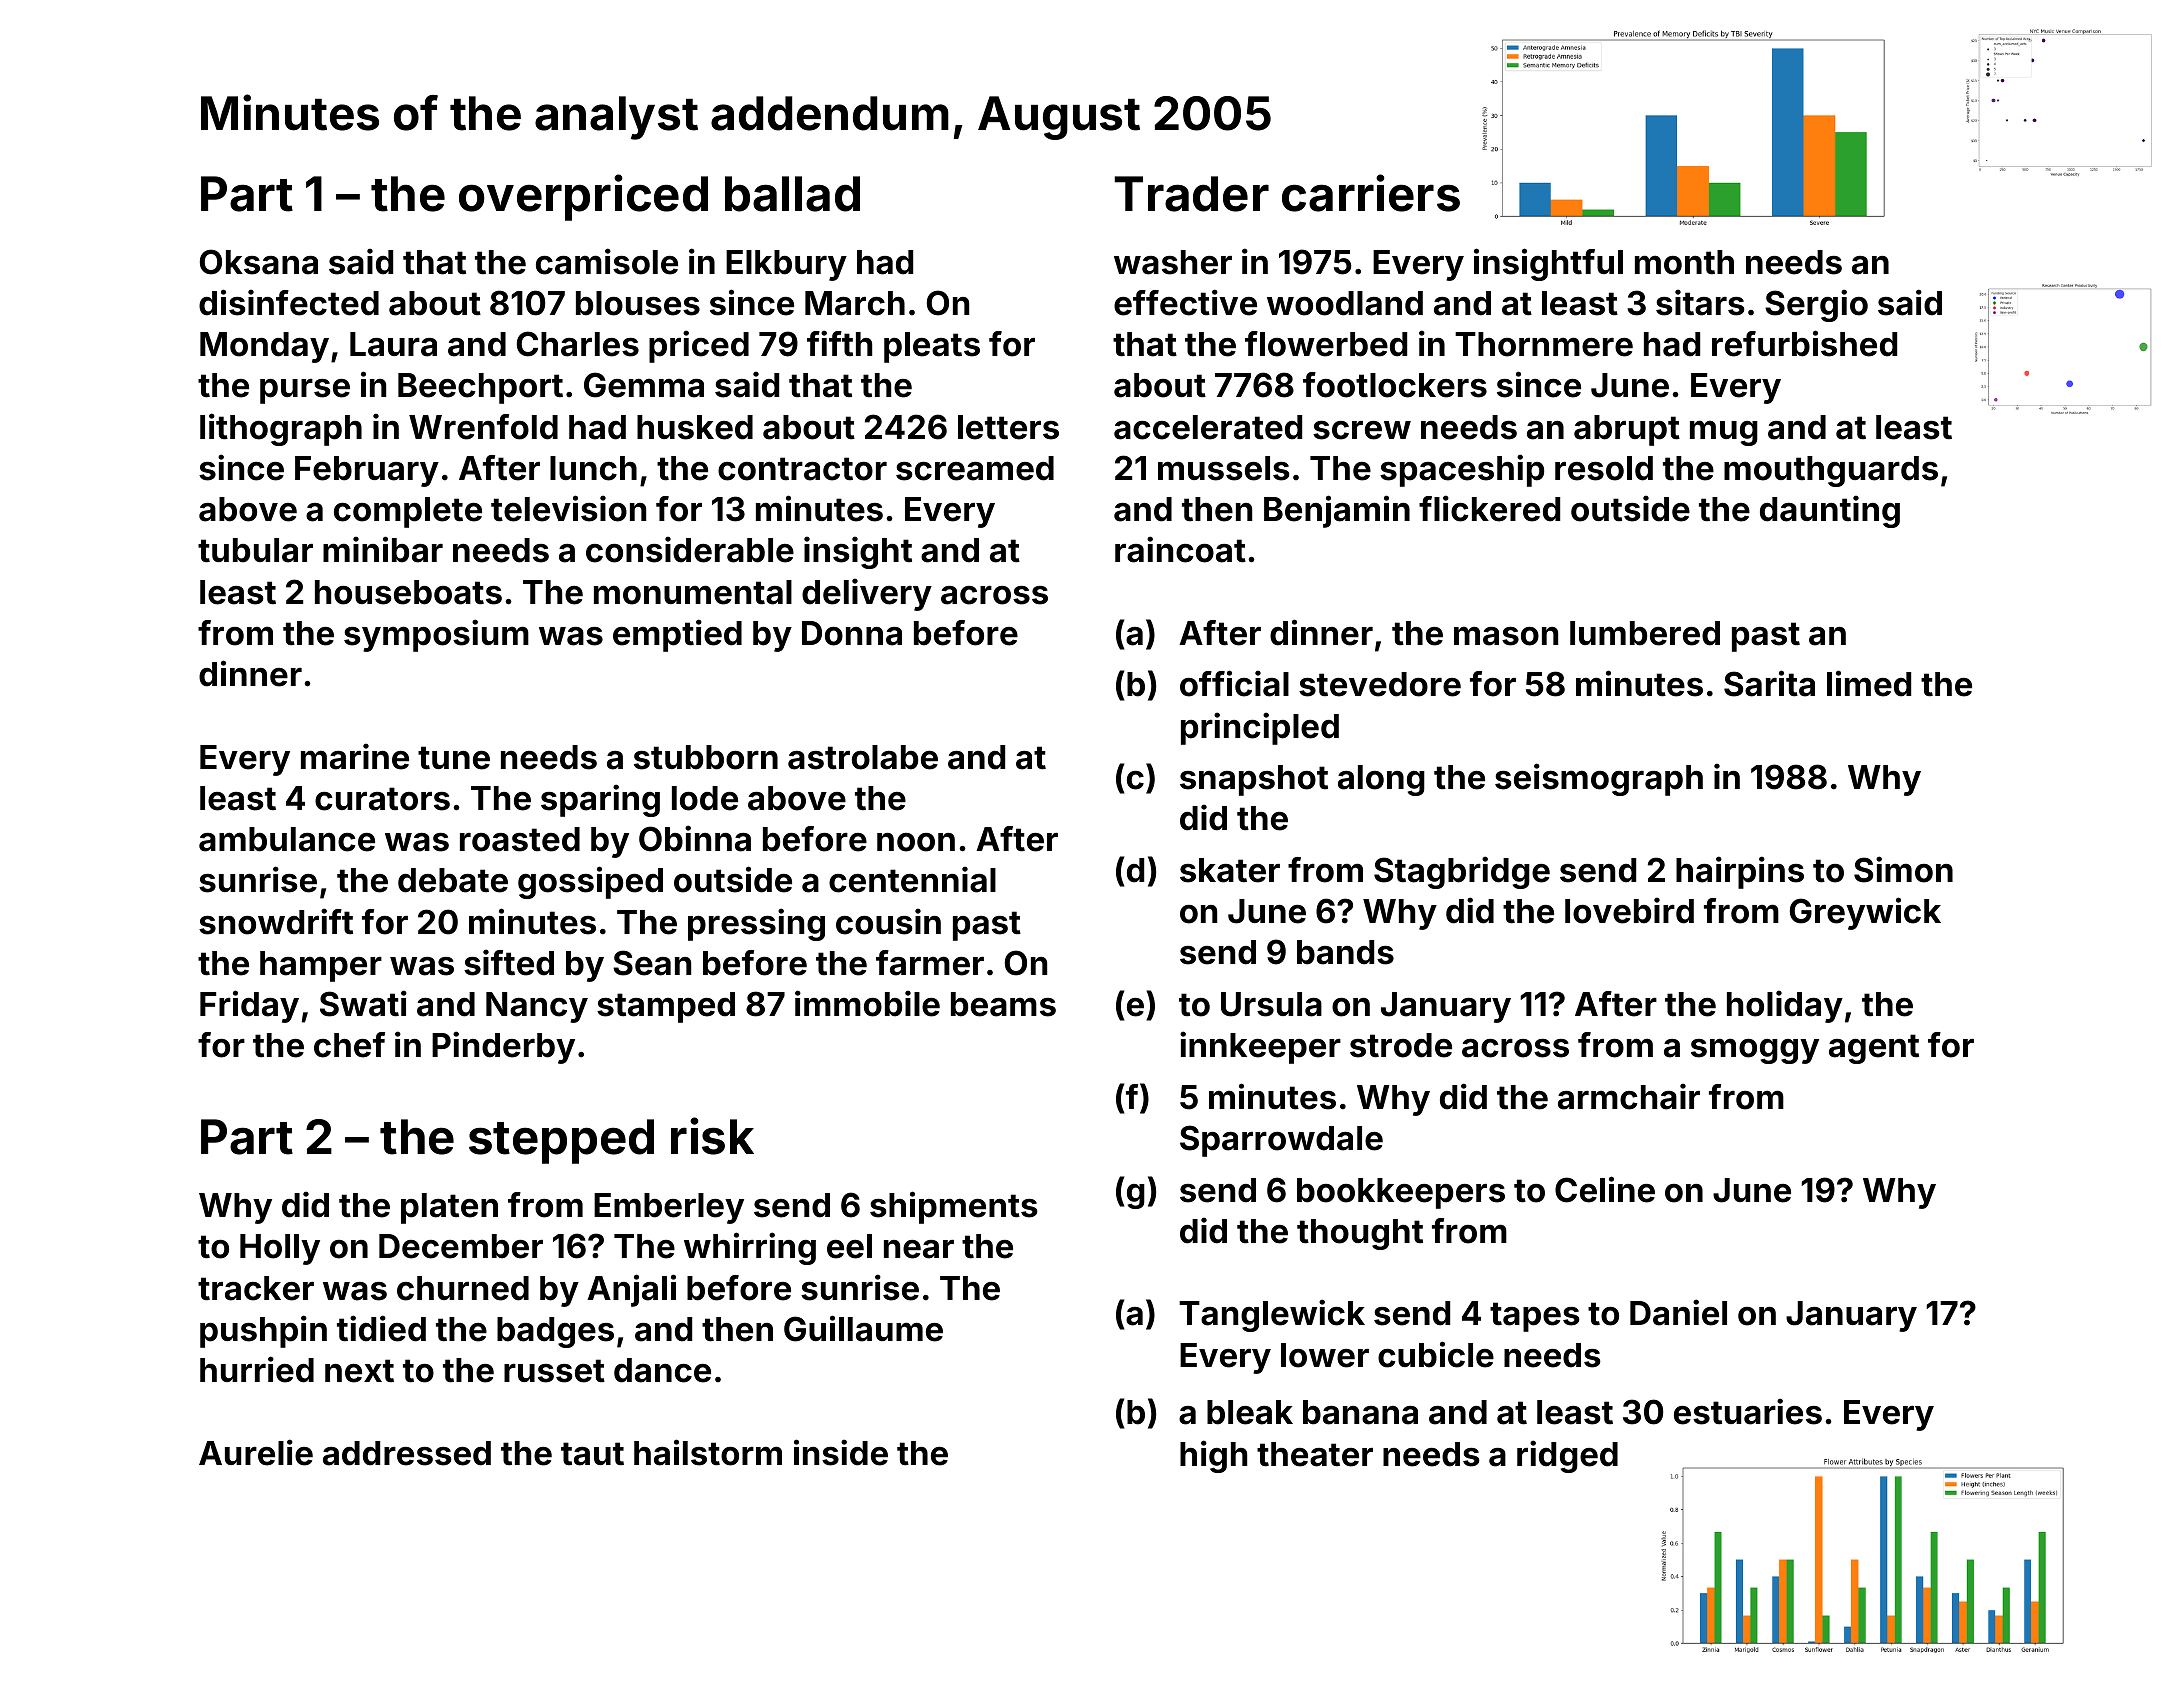 This page has height=1683, width=2178. I want to click on official, so click(1234, 683).
